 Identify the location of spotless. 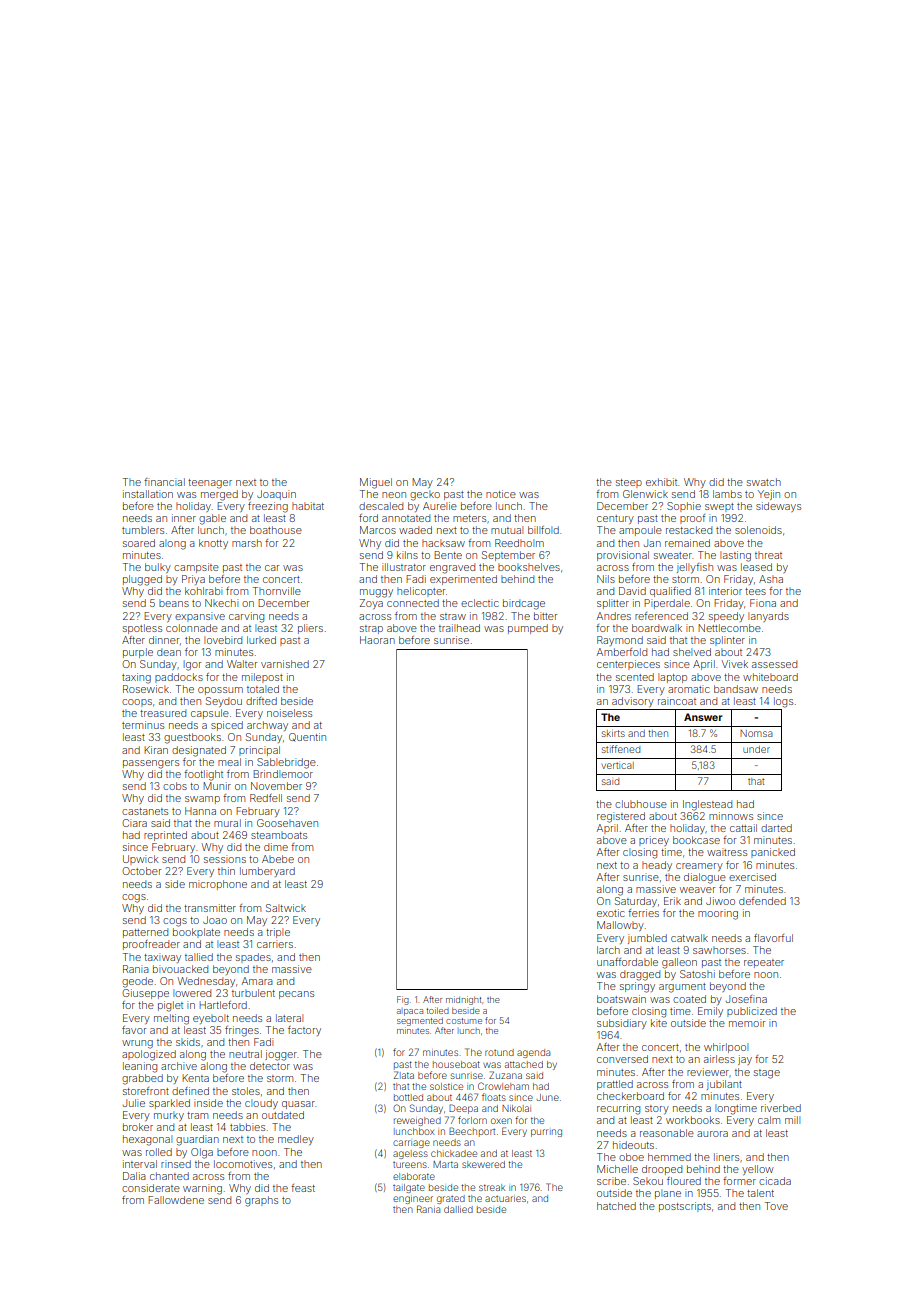
(142, 629).
